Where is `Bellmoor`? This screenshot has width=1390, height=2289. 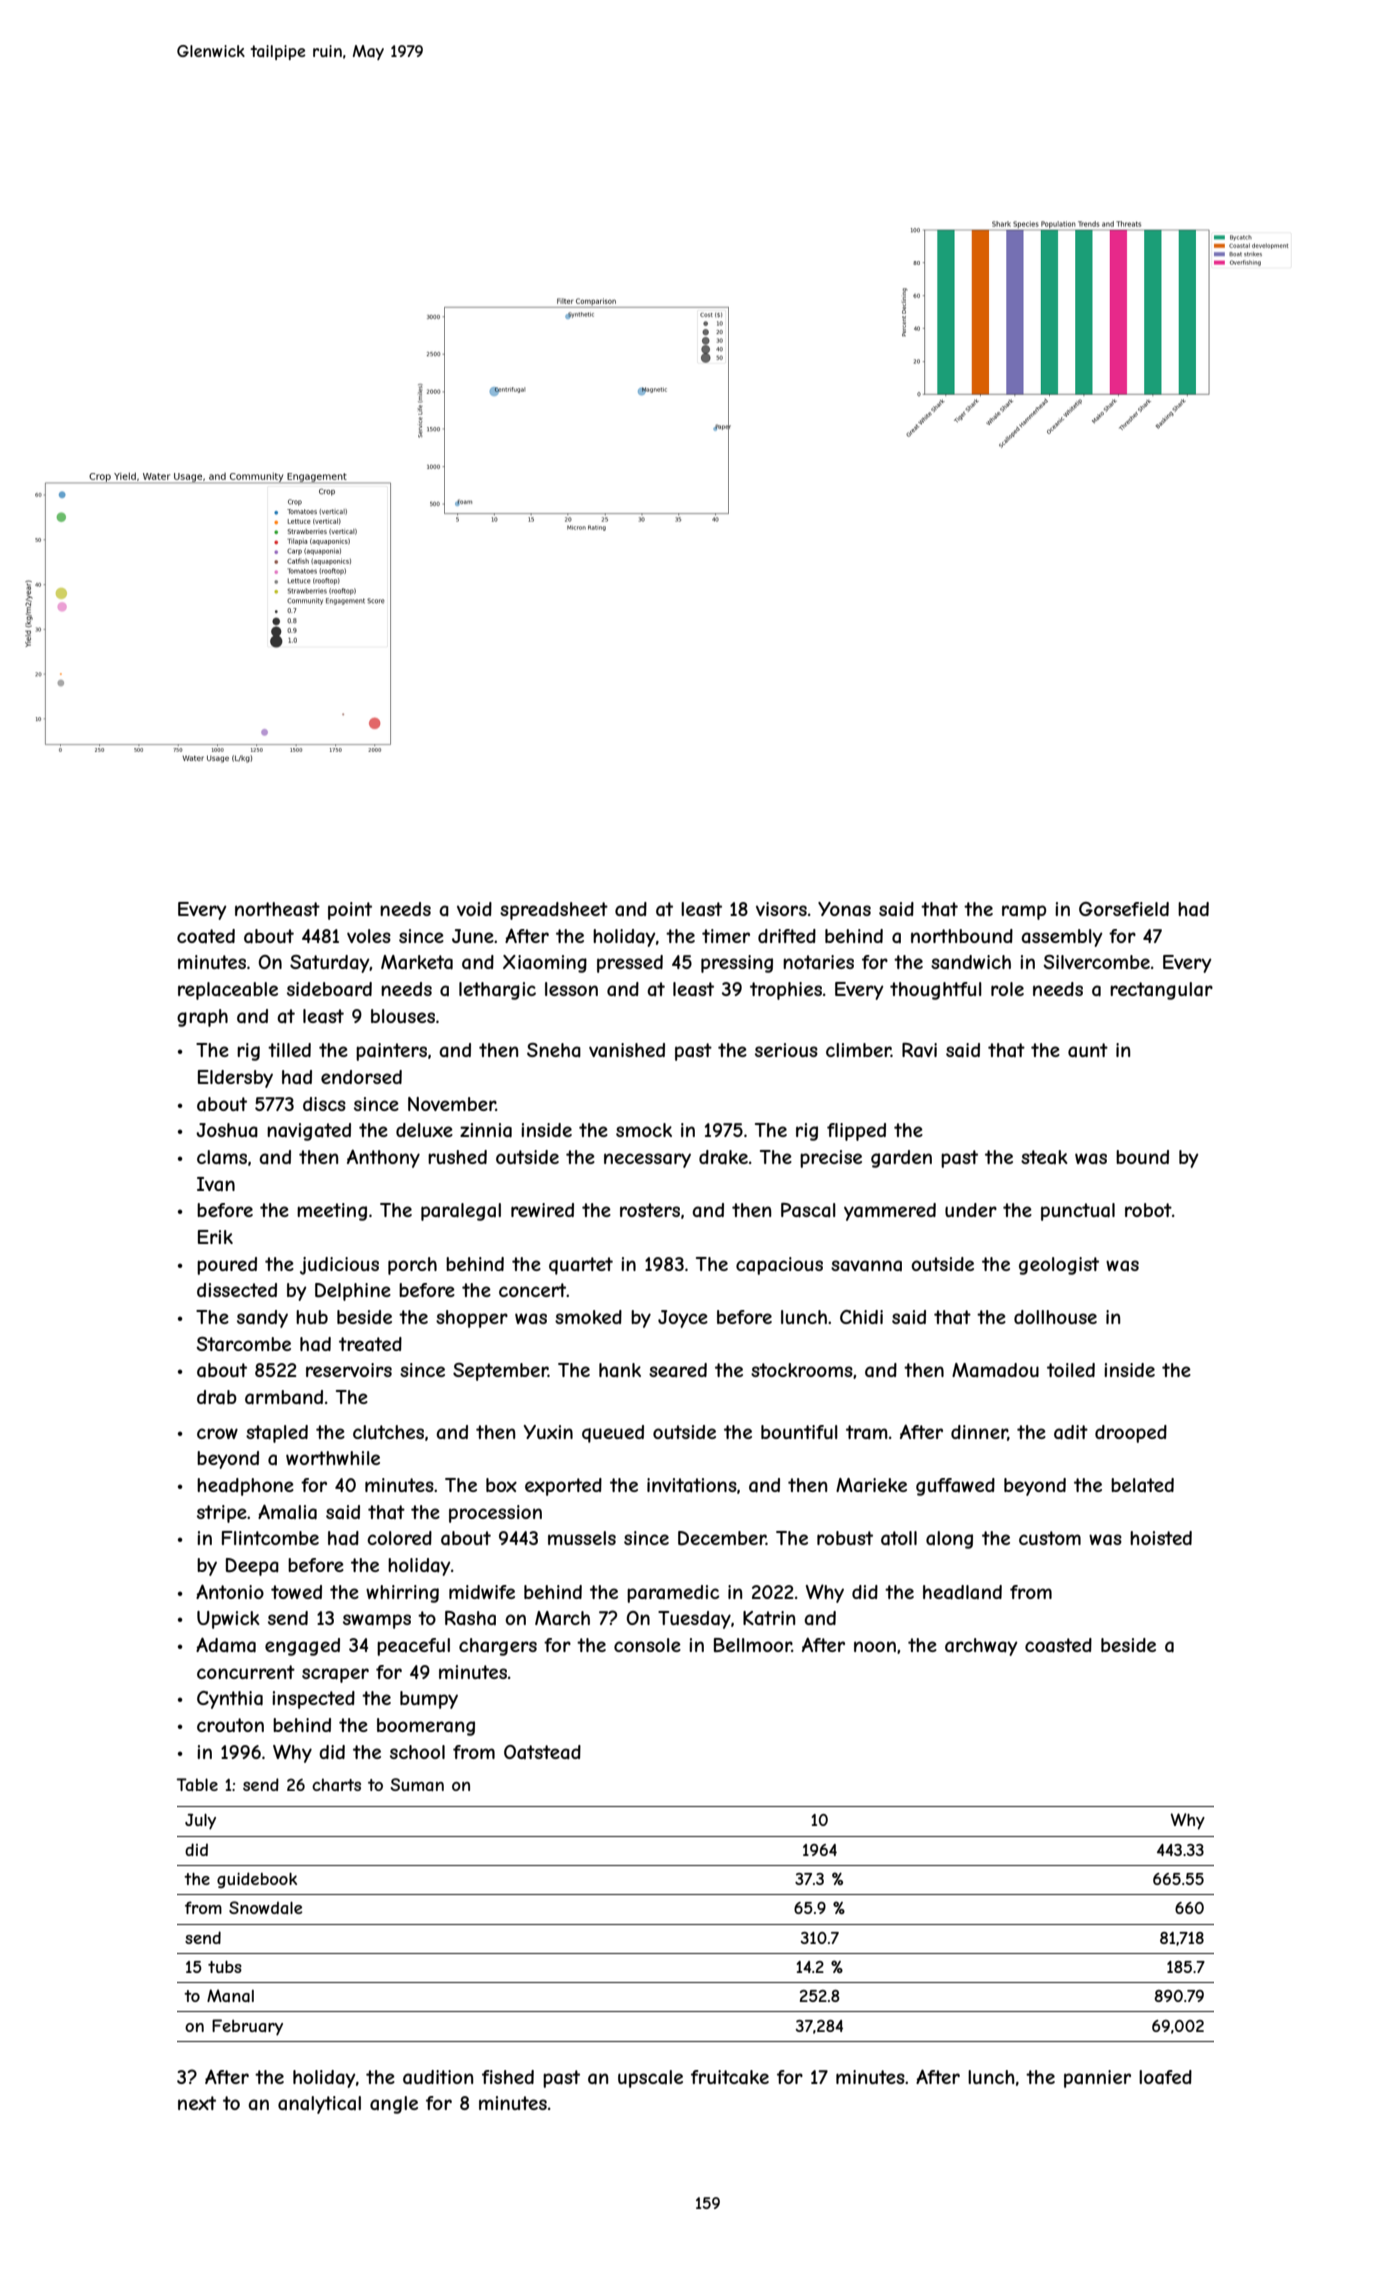
Bellmoor is located at coordinates (753, 1645).
